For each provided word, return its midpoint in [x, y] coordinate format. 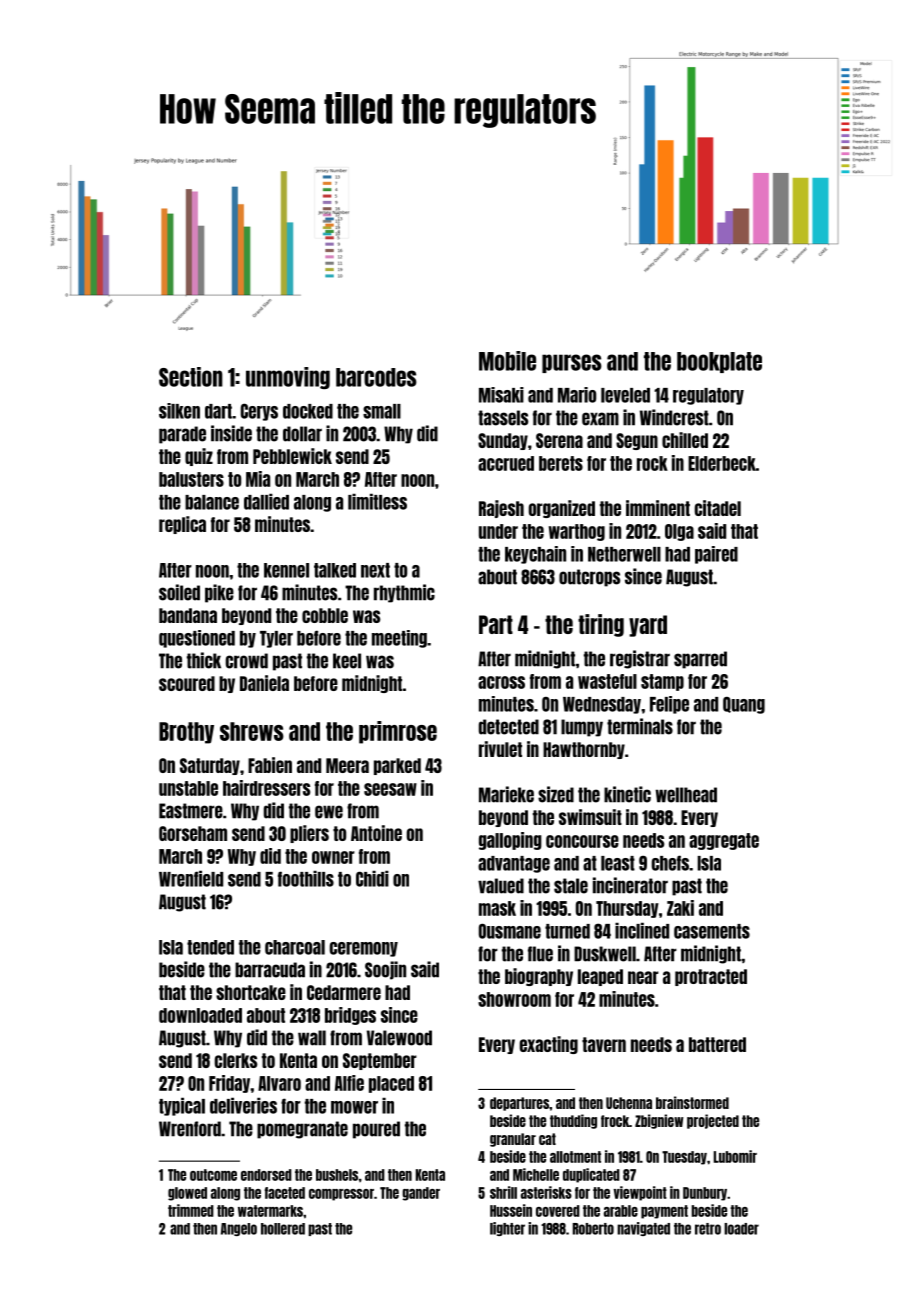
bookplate [719, 362]
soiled [179, 592]
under [498, 531]
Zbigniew [659, 1121]
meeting [399, 639]
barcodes [376, 377]
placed [391, 1084]
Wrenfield [191, 878]
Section [191, 377]
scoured [187, 683]
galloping [510, 841]
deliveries [243, 1105]
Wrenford [190, 1129]
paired [716, 555]
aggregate [724, 841]
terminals [640, 726]
